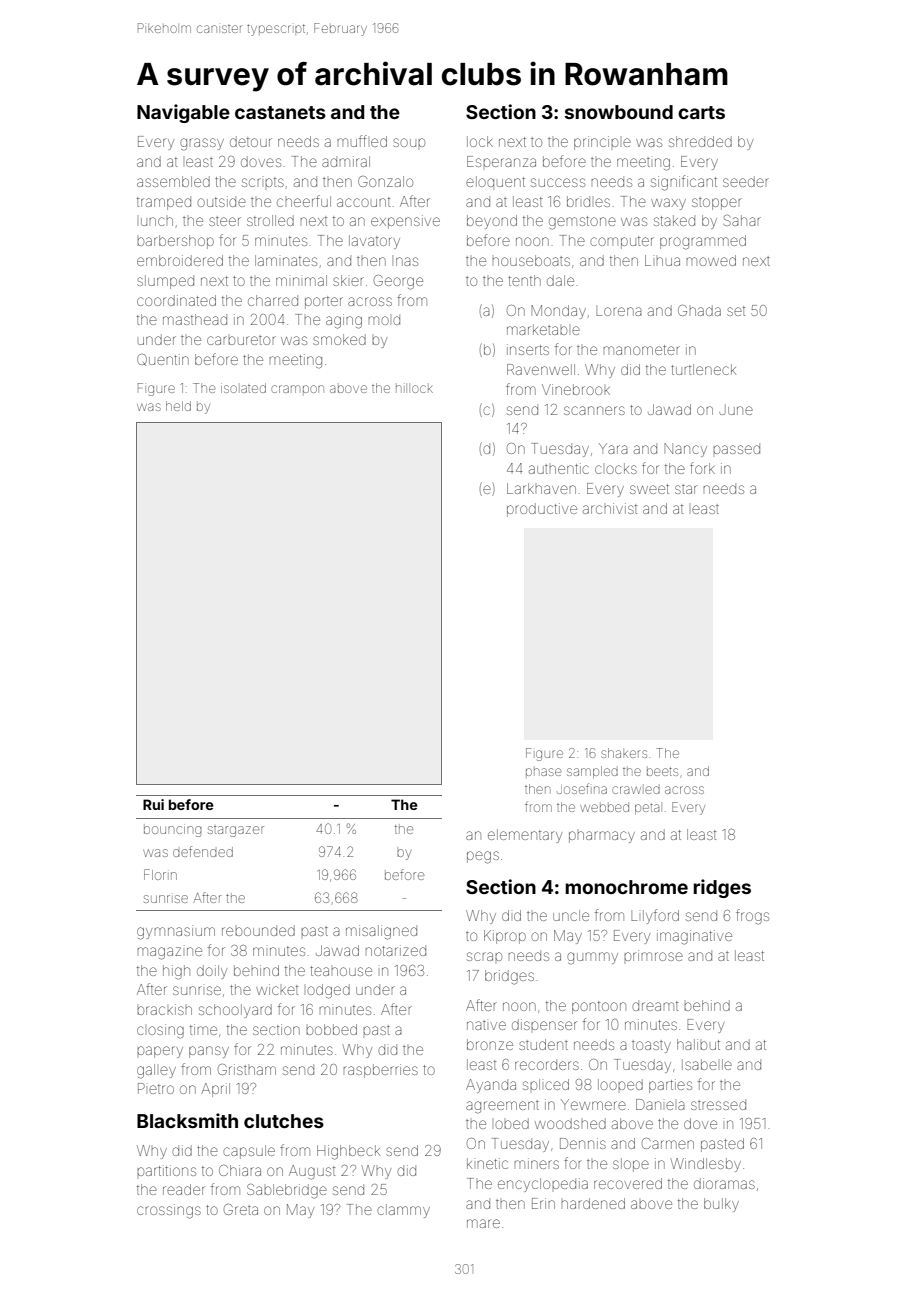 The width and height of the screenshot is (908, 1316). I want to click on carts, so click(701, 112).
